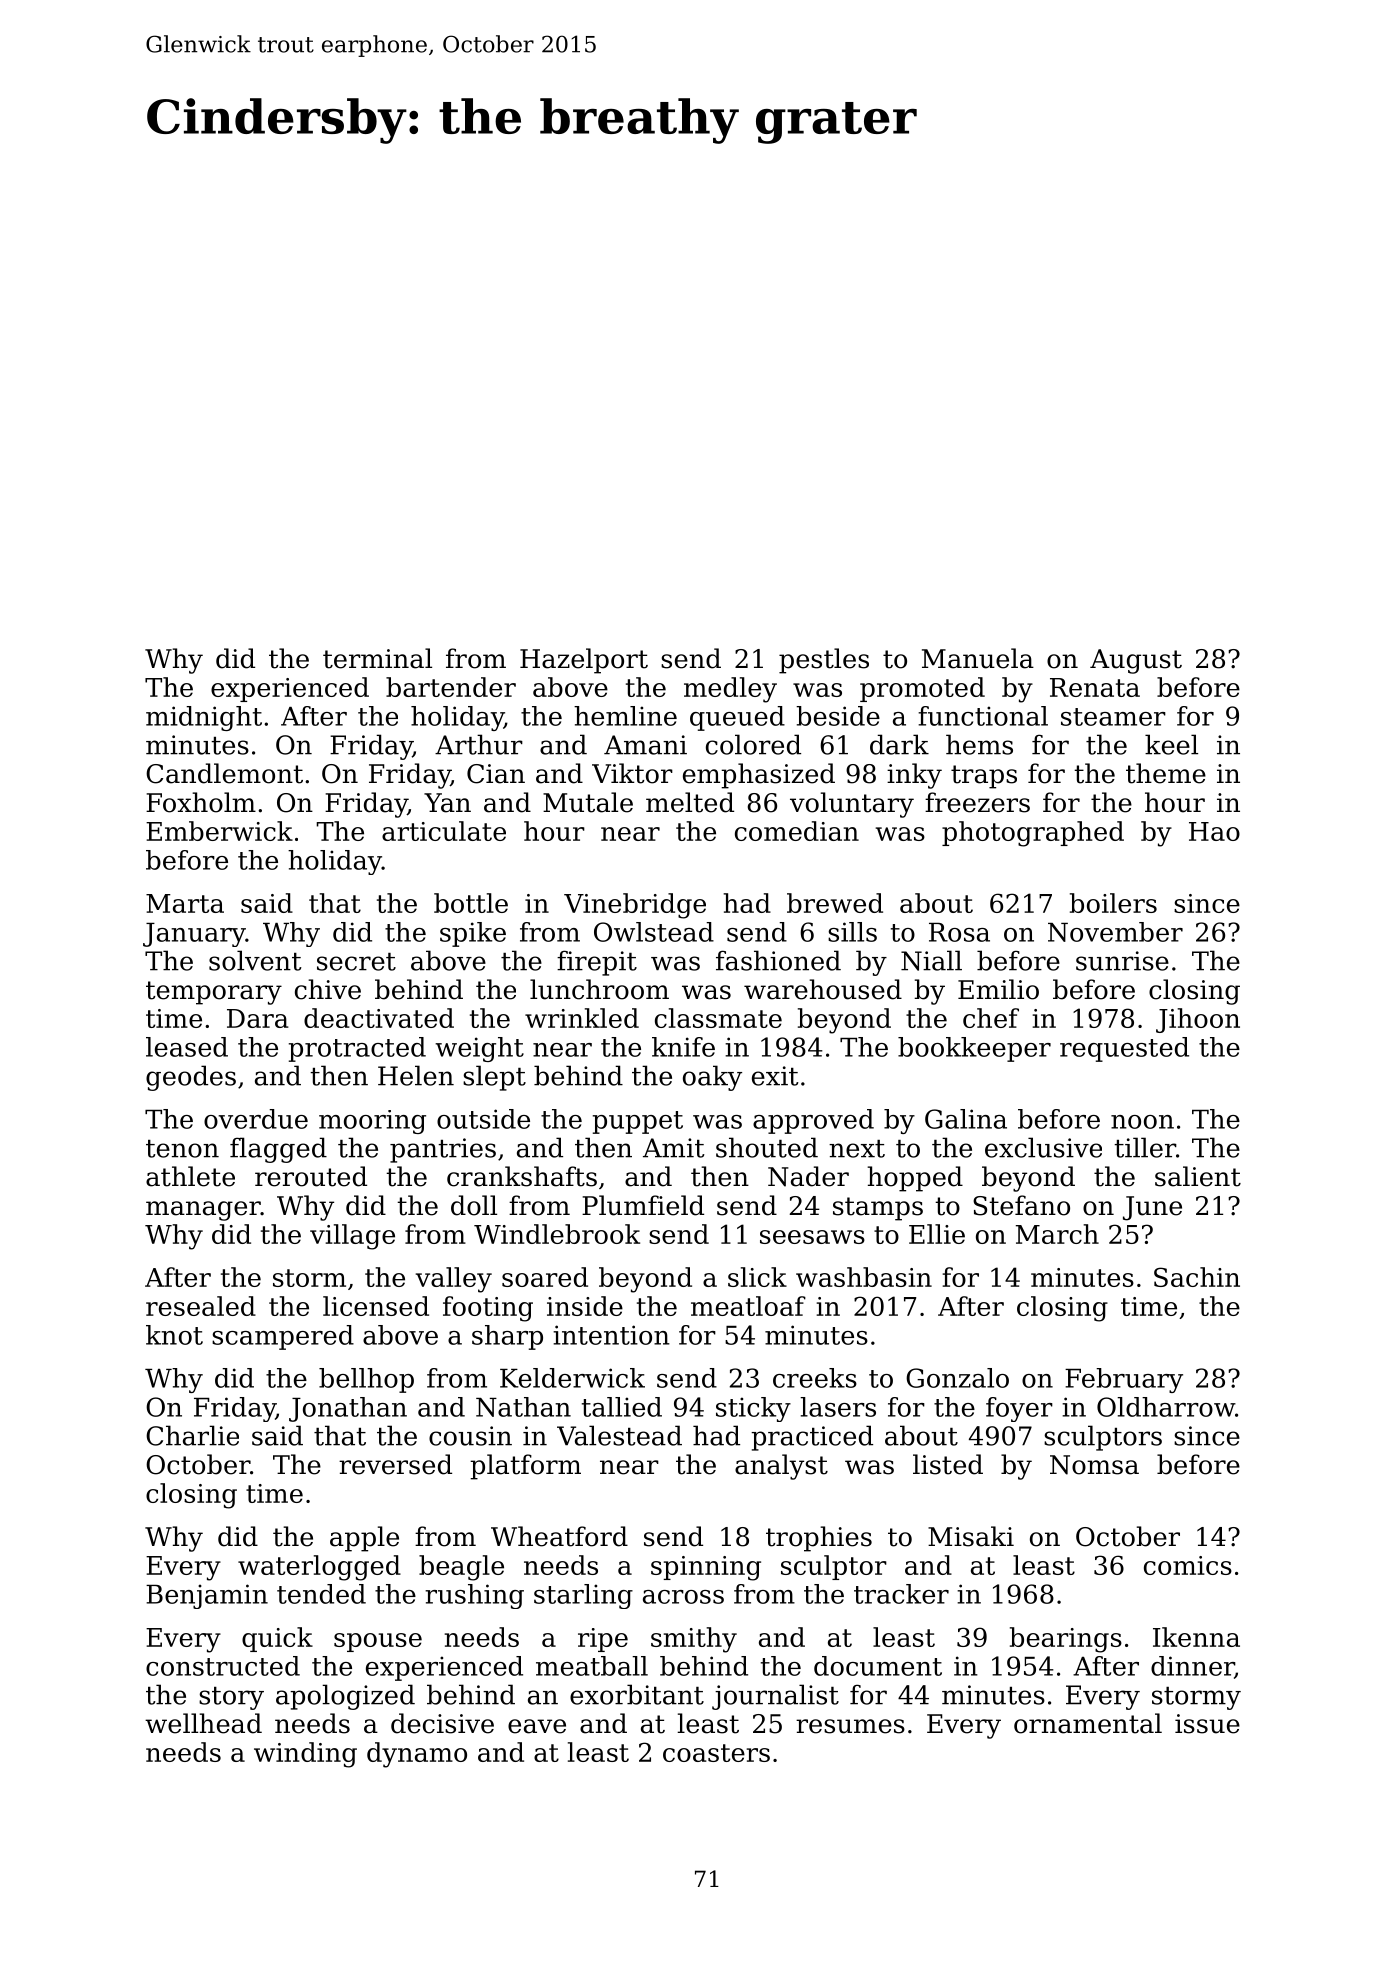  What do you see at coordinates (1057, 1234) in the screenshot?
I see `March` at bounding box center [1057, 1234].
